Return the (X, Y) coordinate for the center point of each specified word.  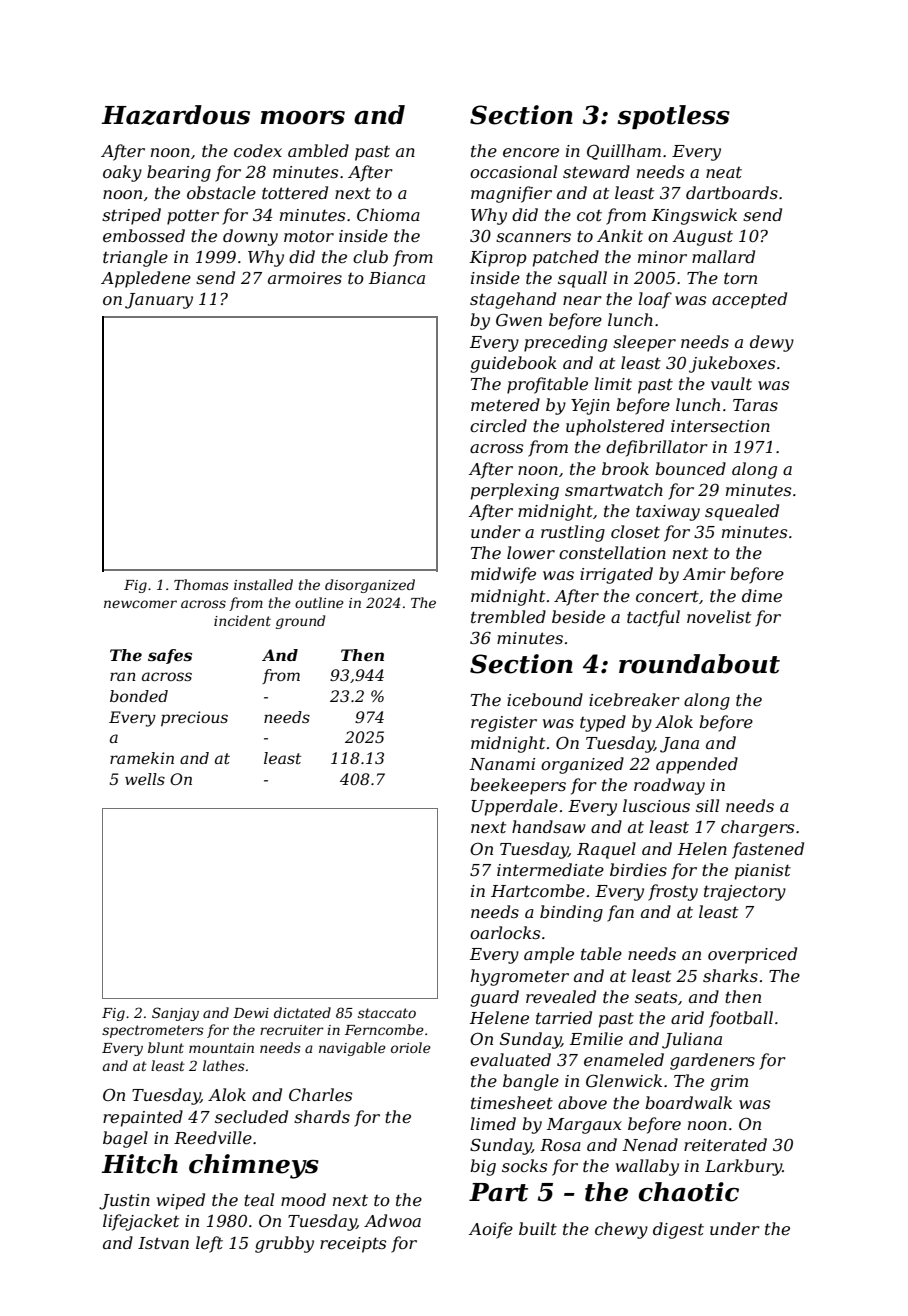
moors (302, 118)
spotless (674, 117)
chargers (757, 828)
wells (145, 779)
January (159, 301)
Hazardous (176, 115)
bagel (125, 1139)
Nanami (502, 764)
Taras (755, 405)
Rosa (560, 1145)
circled (498, 425)
